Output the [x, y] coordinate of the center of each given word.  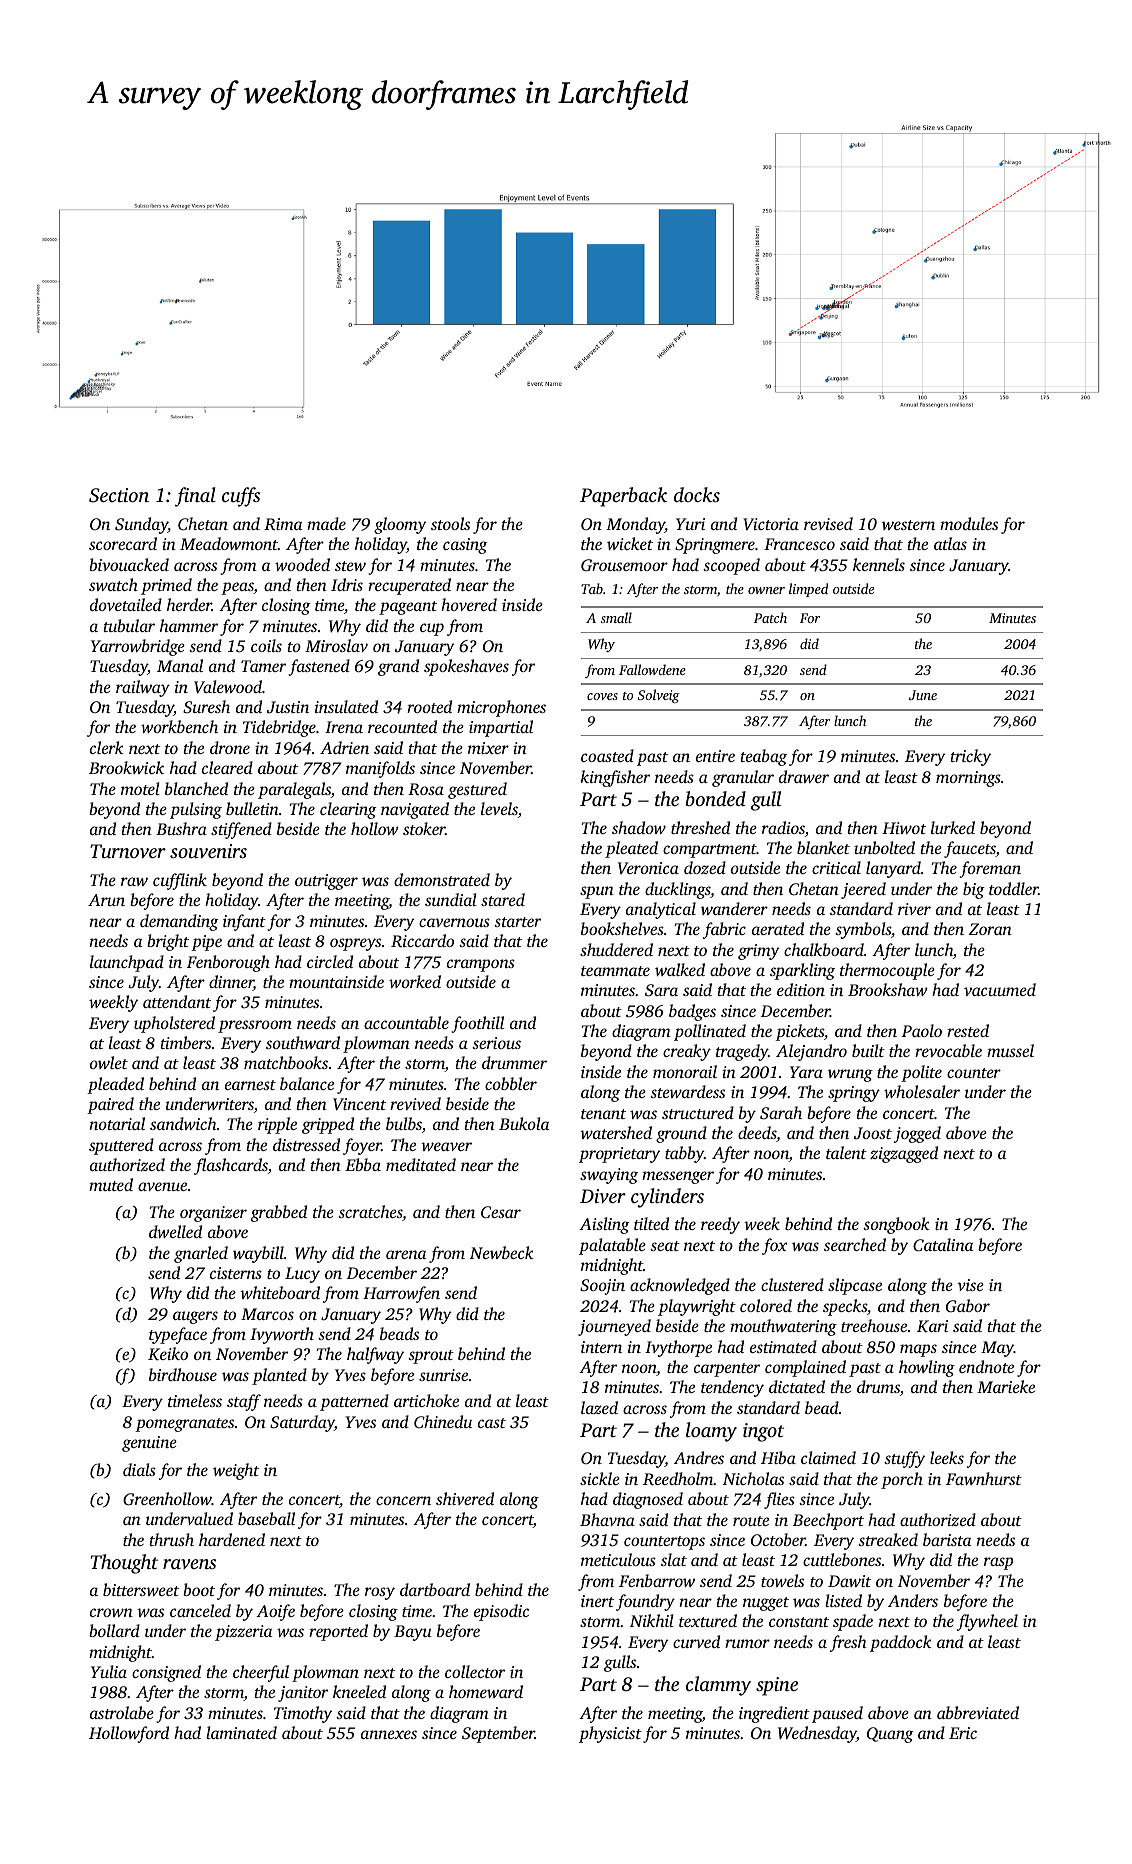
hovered [469, 604]
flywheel [987, 1622]
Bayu [413, 1633]
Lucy [302, 1275]
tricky [971, 757]
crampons [481, 965]
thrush [172, 1539]
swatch [113, 584]
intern [601, 1347]
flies [779, 1500]
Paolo [922, 1030]
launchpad [127, 963]
